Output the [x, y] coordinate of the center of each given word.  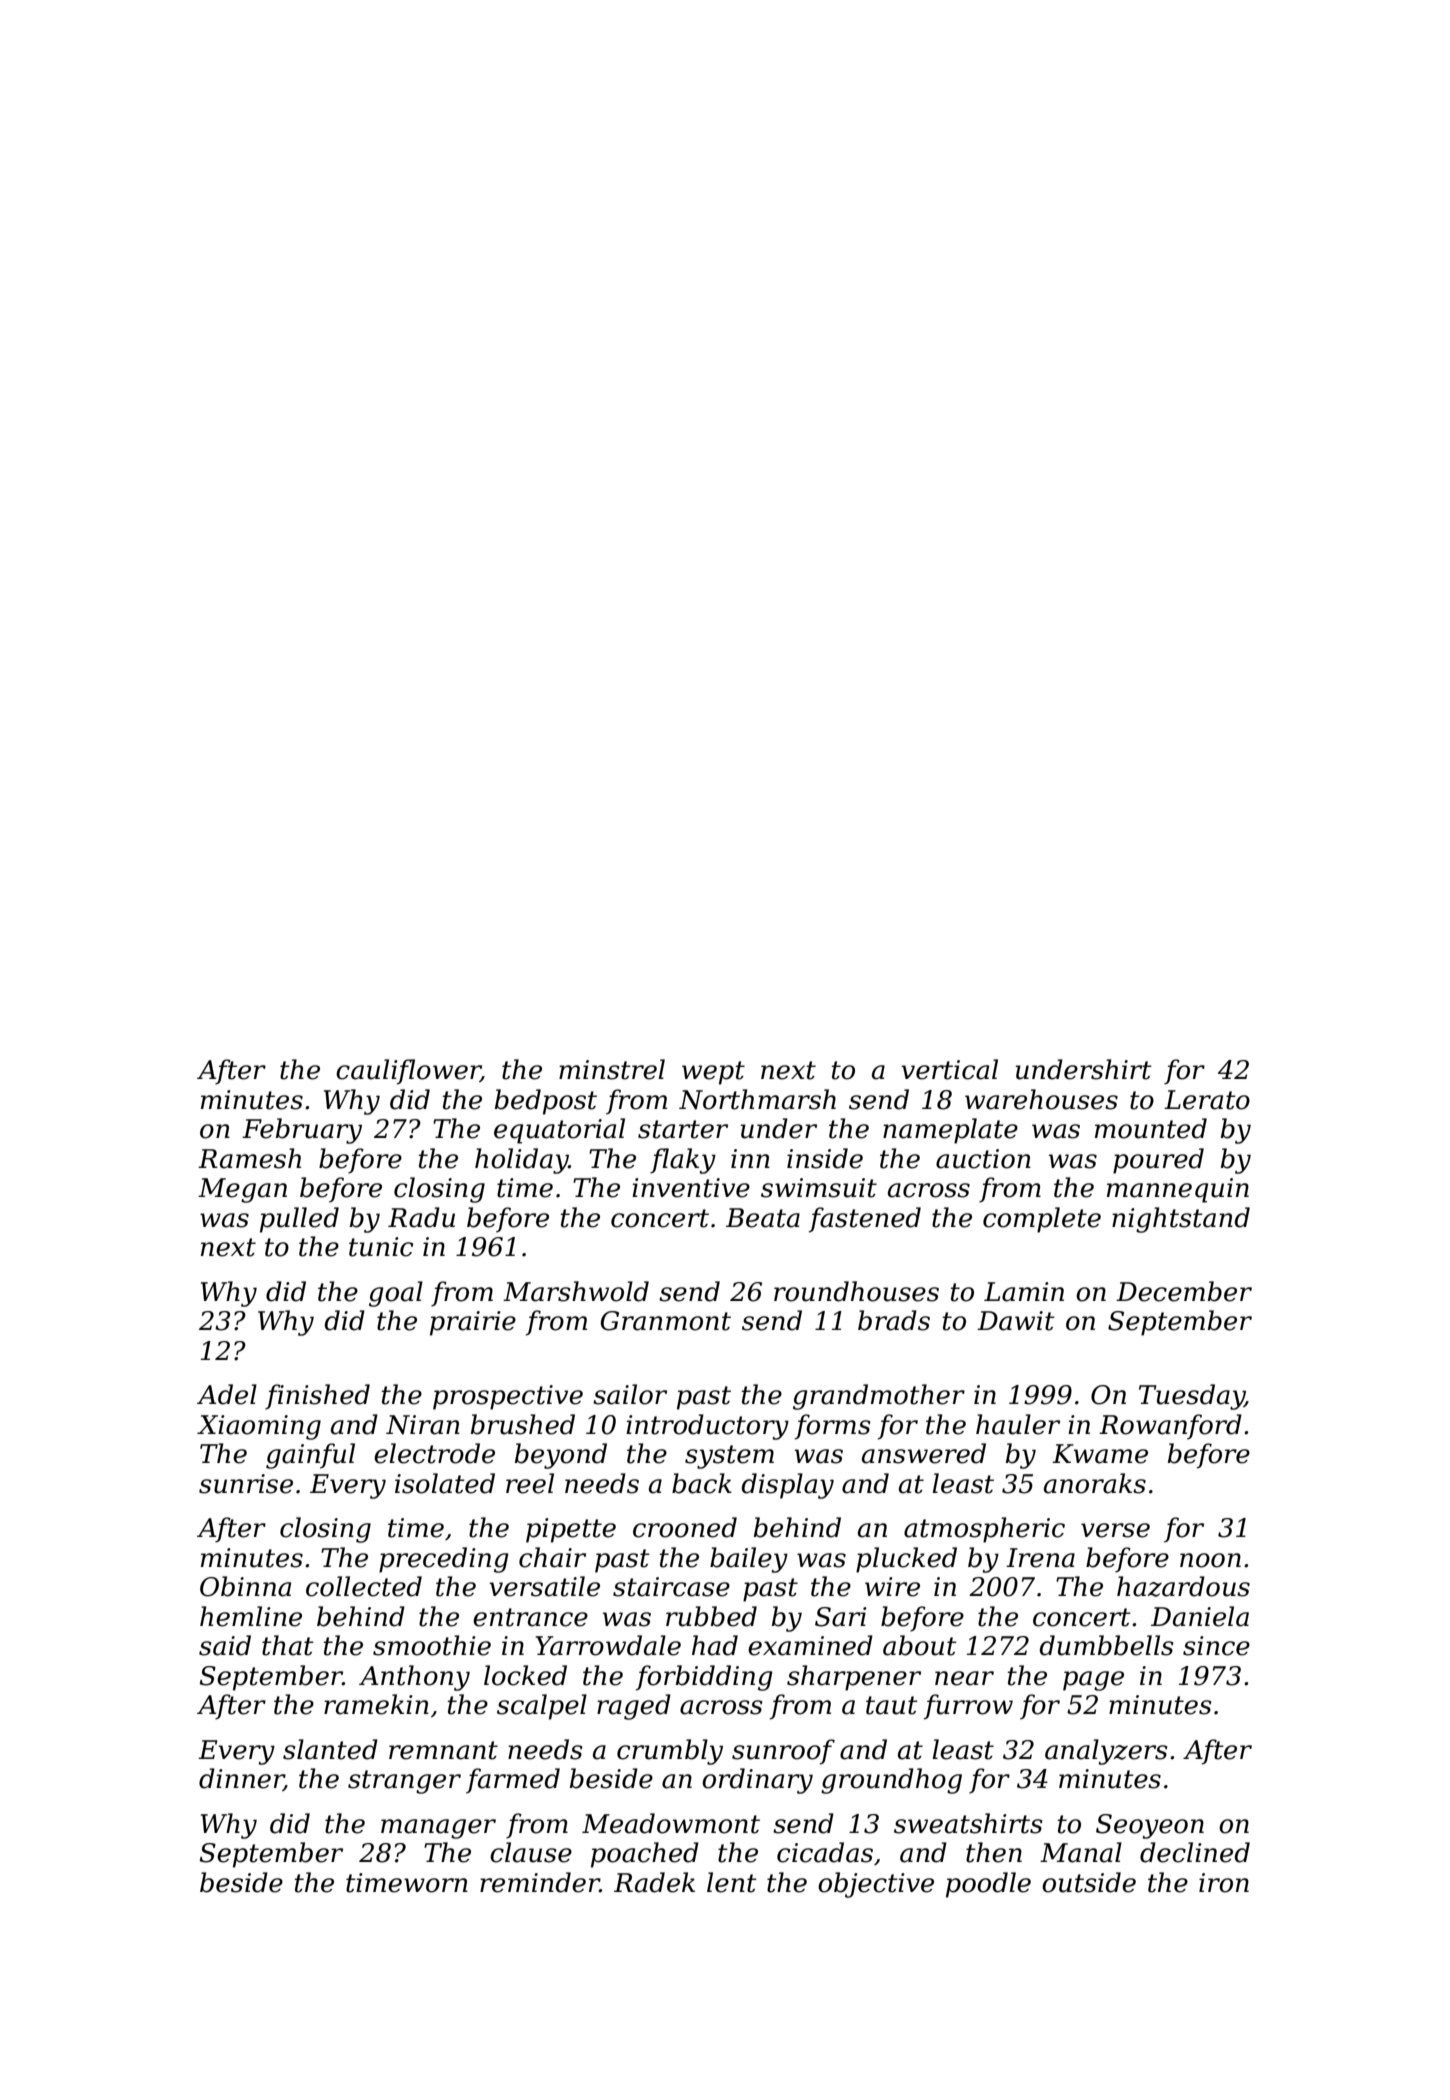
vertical [949, 1069]
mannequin [1178, 1190]
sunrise [246, 1484]
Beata [763, 1218]
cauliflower [408, 1072]
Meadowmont [671, 1823]
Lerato [1207, 1100]
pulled [299, 1220]
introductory [707, 1427]
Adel [227, 1394]
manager [438, 1829]
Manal [1081, 1852]
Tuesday [1192, 1397]
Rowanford [1170, 1427]
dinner [241, 1779]
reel [530, 1483]
